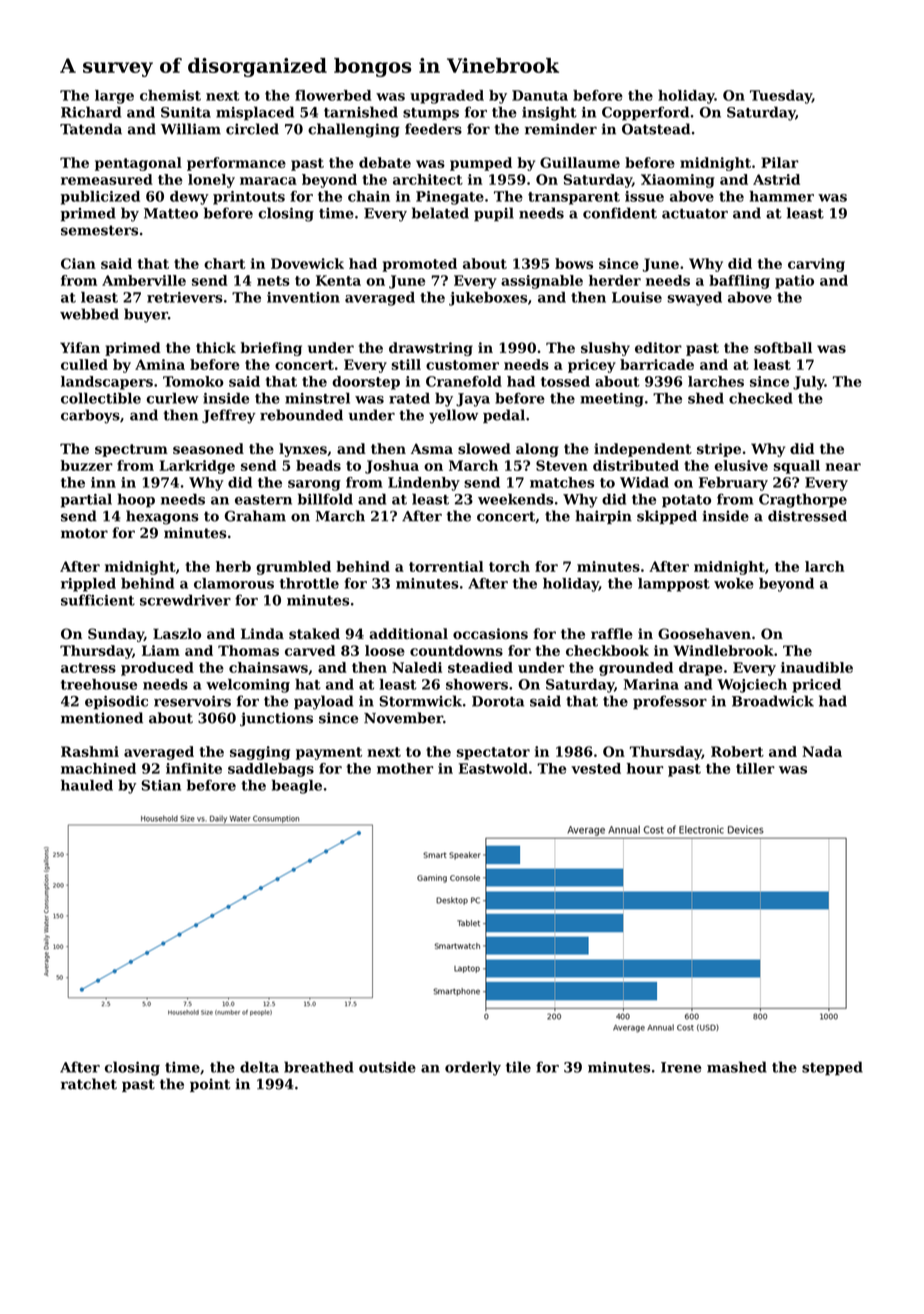  Describe the element at coordinates (832, 1068) in the screenshot. I see `stepped` at that location.
